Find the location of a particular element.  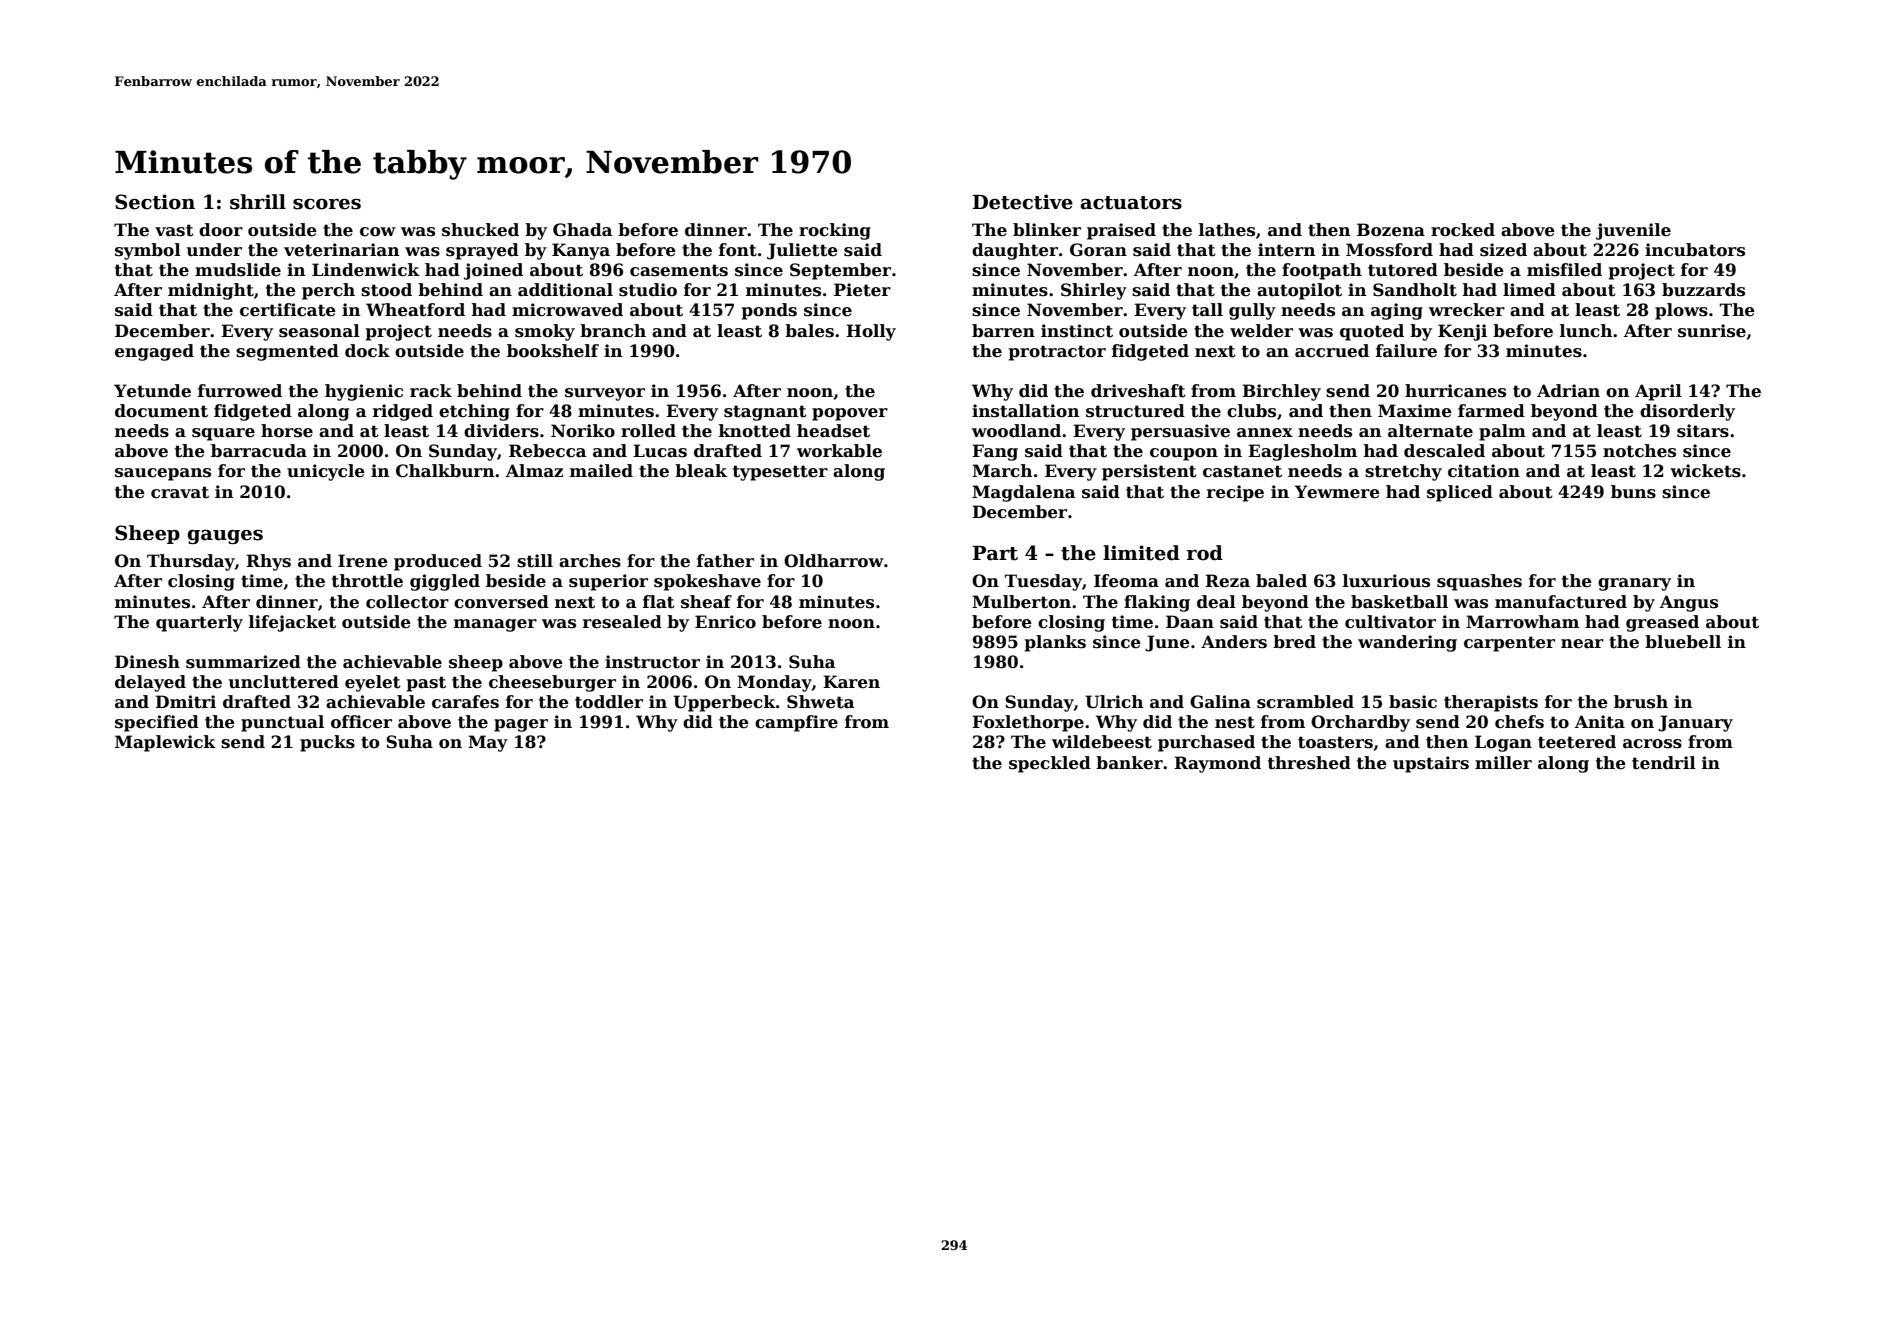

sunrise is located at coordinates (1712, 331).
